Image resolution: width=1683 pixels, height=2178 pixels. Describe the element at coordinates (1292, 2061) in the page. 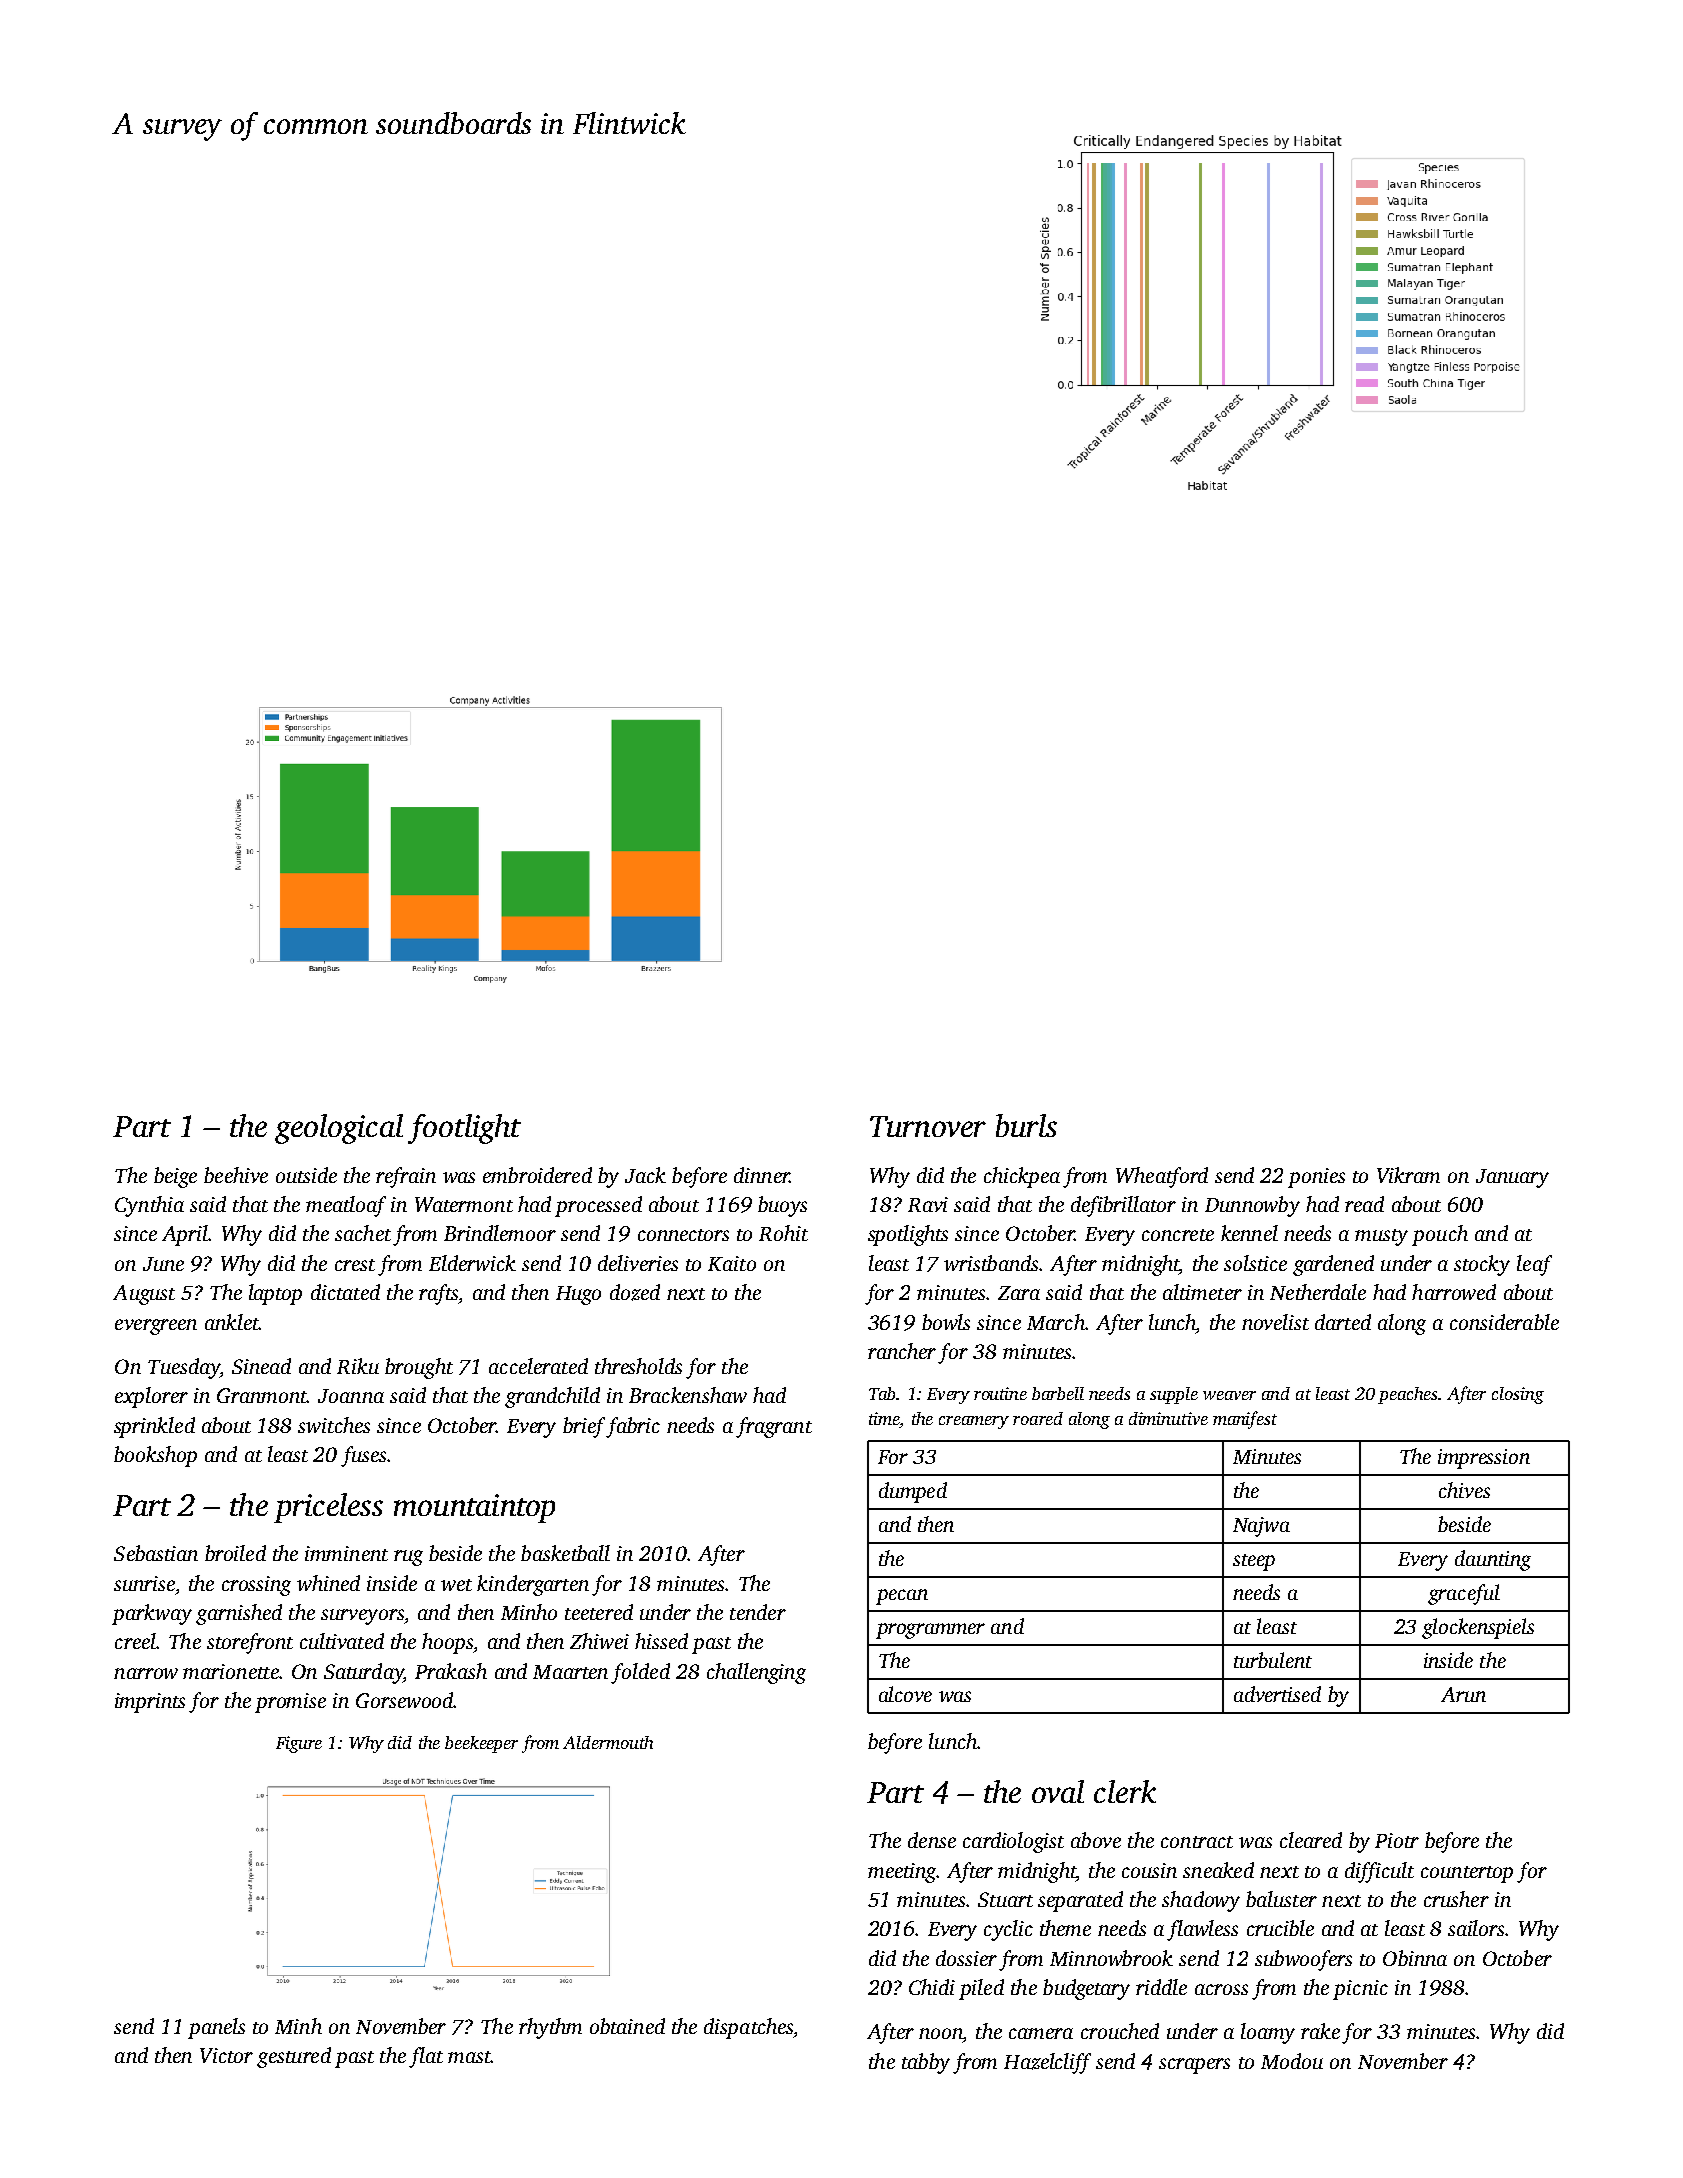

I see `Modou` at that location.
